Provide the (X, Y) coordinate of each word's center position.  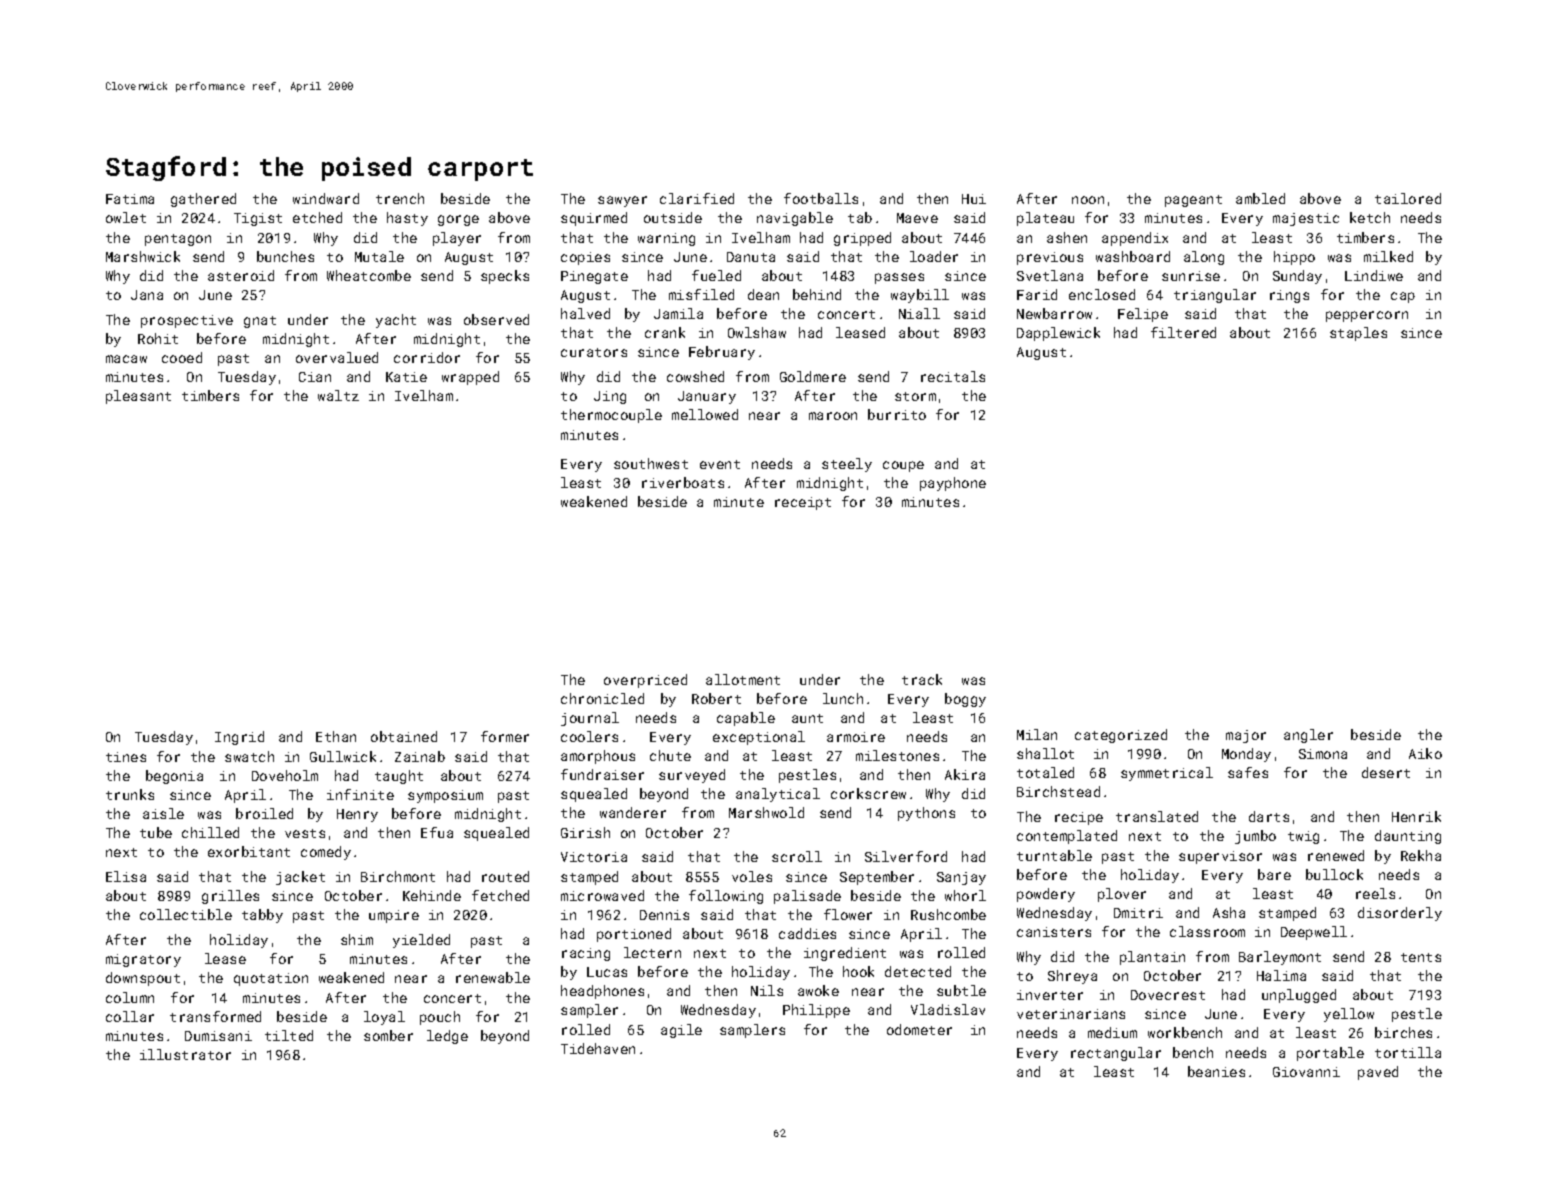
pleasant (138, 397)
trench (400, 198)
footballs (821, 198)
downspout (143, 979)
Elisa (126, 876)
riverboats (683, 482)
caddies (807, 933)
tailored (1408, 198)
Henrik (1416, 816)
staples (1358, 334)
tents (1421, 957)
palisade (807, 897)
